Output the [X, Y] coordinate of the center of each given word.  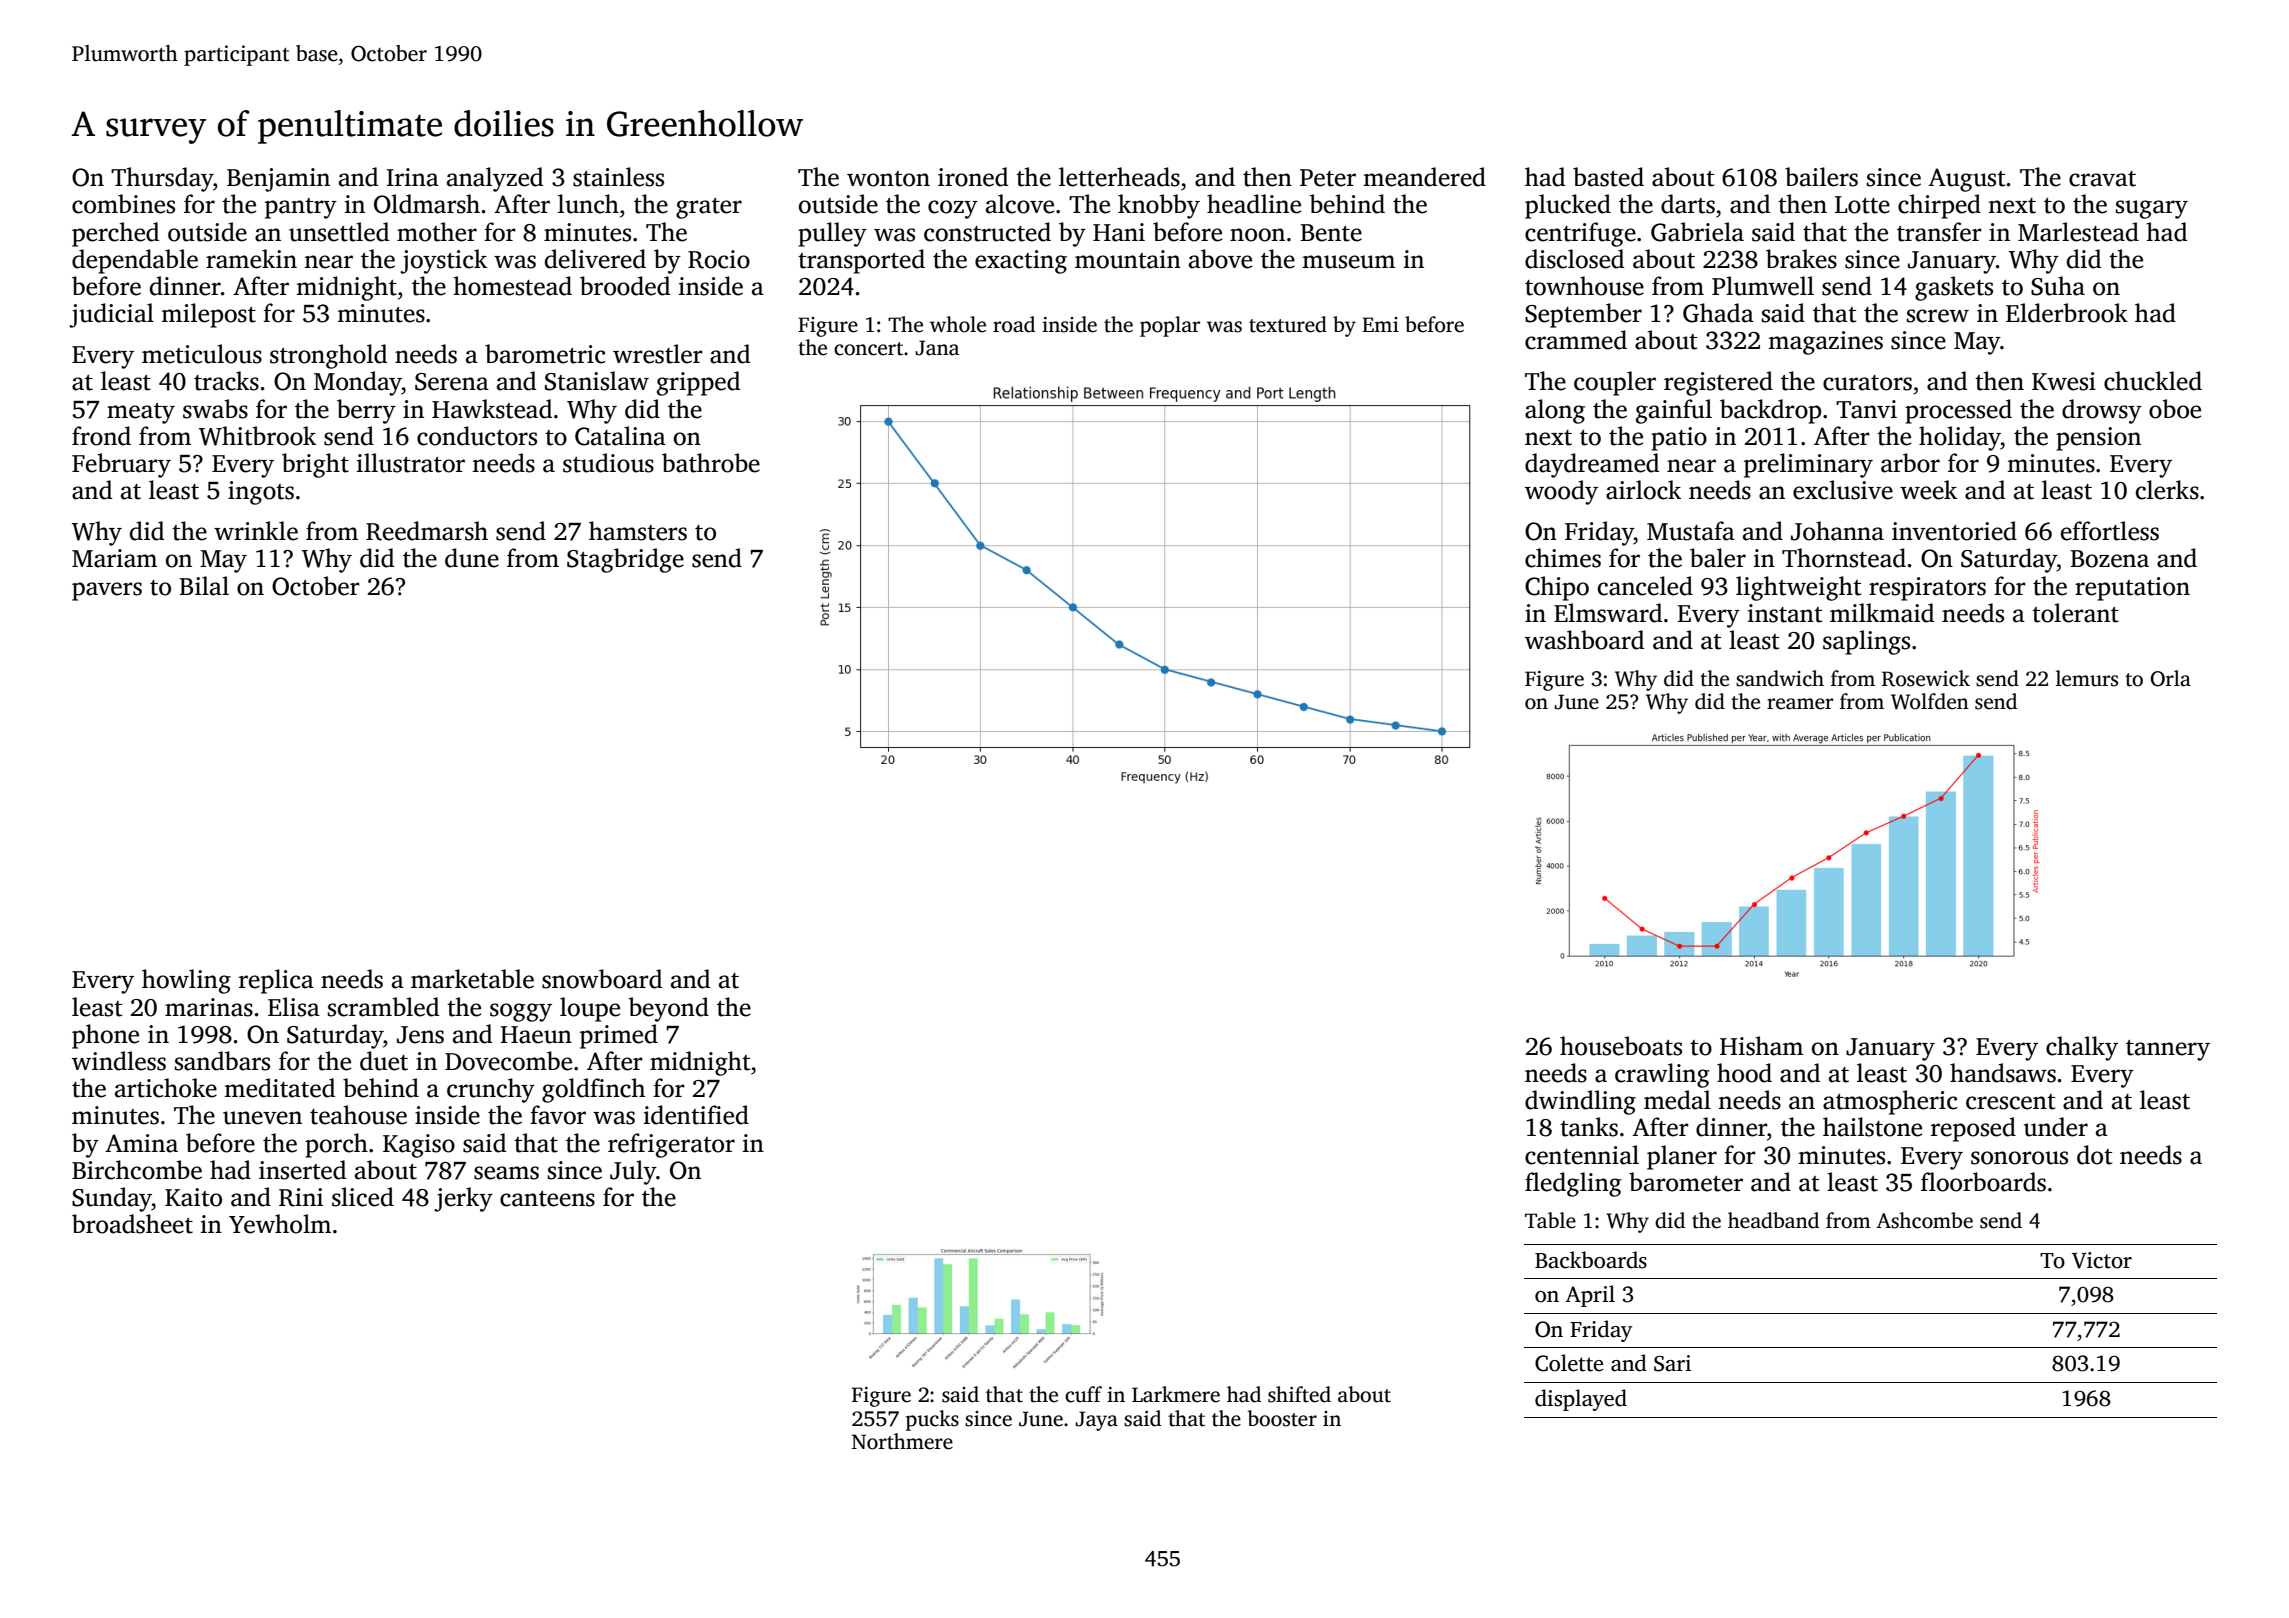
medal [1677, 1100]
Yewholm [280, 1224]
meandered [1424, 177]
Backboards [1591, 1260]
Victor [2102, 1260]
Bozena [2109, 559]
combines [123, 204]
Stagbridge [625, 560]
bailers [1821, 177]
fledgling [1573, 1184]
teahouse [358, 1115]
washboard [1584, 640]
